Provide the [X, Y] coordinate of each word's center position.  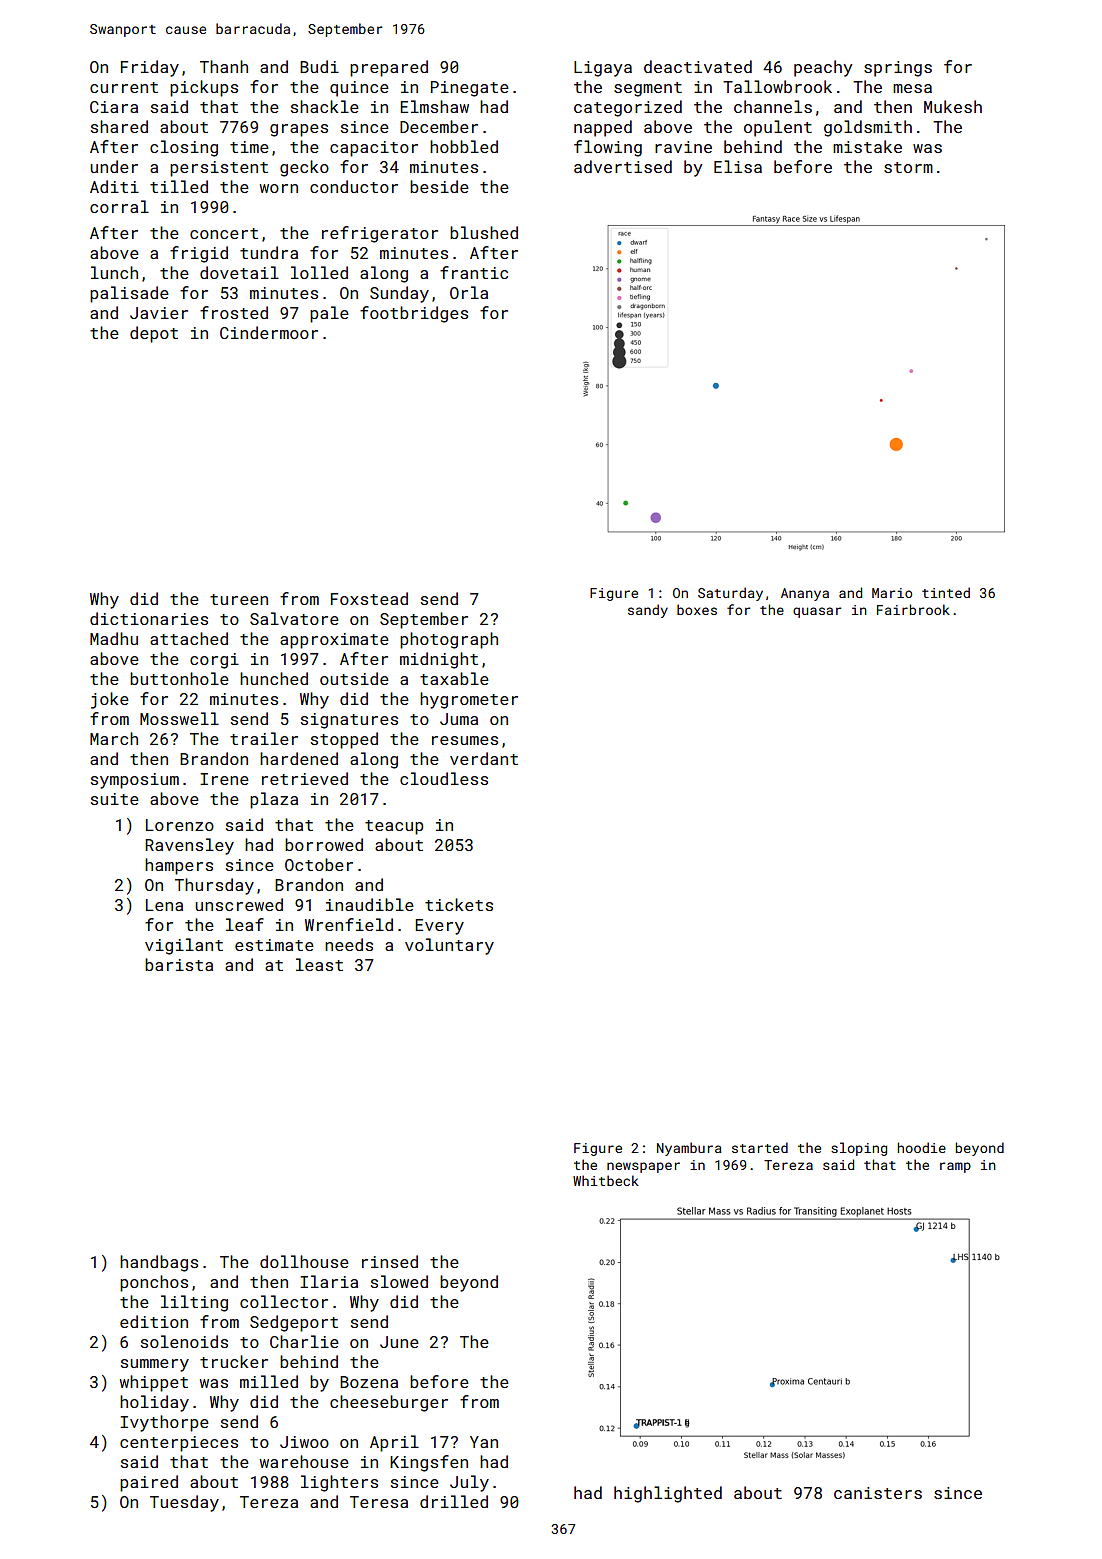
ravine [683, 147]
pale [329, 314]
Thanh [224, 66]
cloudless [444, 778]
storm [908, 167]
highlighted [668, 1494]
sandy [648, 611]
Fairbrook [913, 609]
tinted [946, 592]
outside [354, 678]
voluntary [449, 946]
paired [149, 1483]
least [319, 964]
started [760, 1147]
